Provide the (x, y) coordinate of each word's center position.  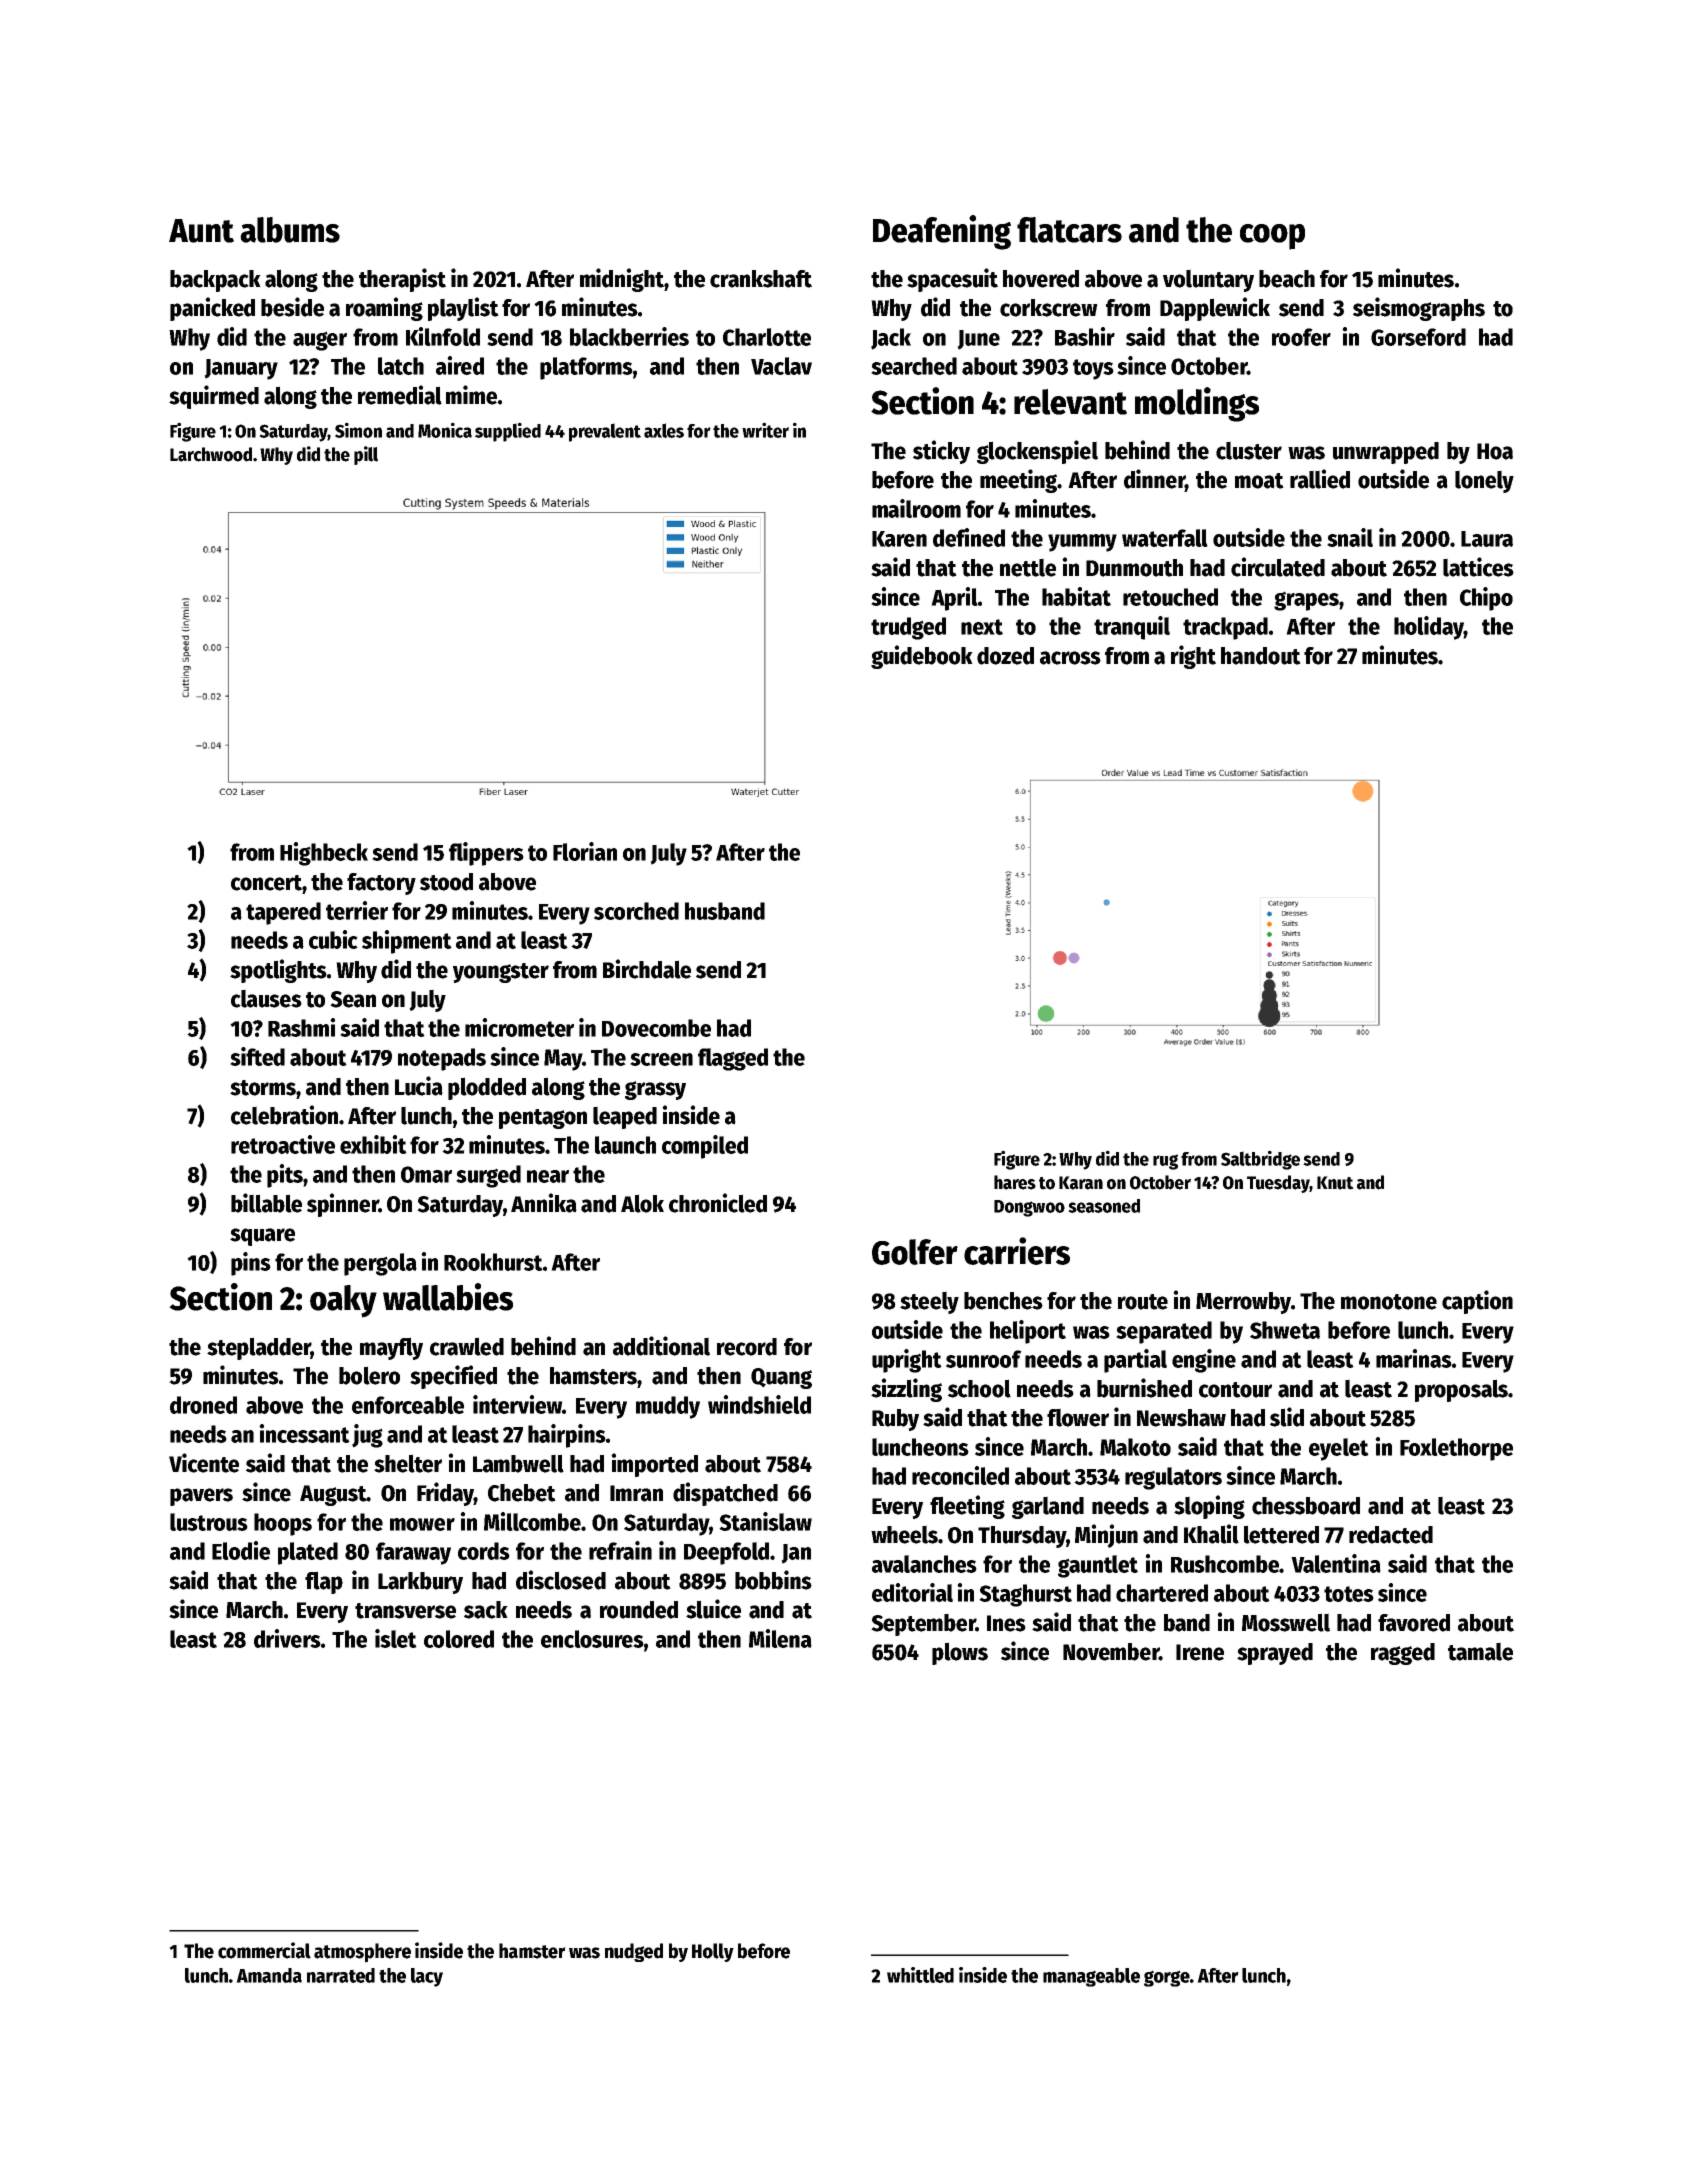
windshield (759, 1404)
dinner (1154, 479)
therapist (402, 280)
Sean (353, 999)
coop (1272, 237)
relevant (1070, 402)
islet (396, 1638)
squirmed (214, 397)
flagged (733, 1059)
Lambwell (518, 1463)
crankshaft (761, 279)
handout (1261, 656)
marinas (1413, 1358)
